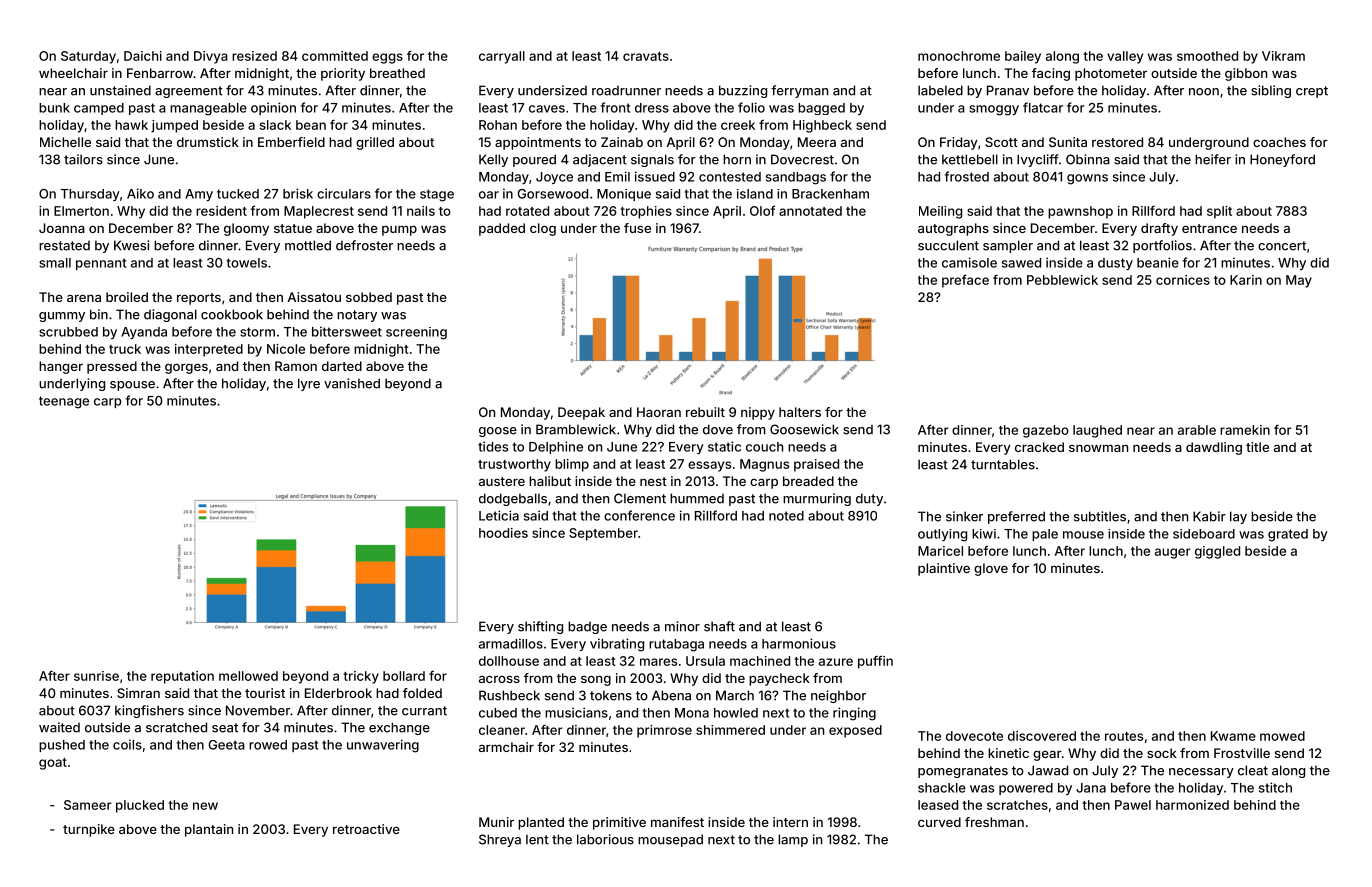 This screenshot has width=1372, height=887. Describe the element at coordinates (1197, 430) in the screenshot. I see `arable` at that location.
